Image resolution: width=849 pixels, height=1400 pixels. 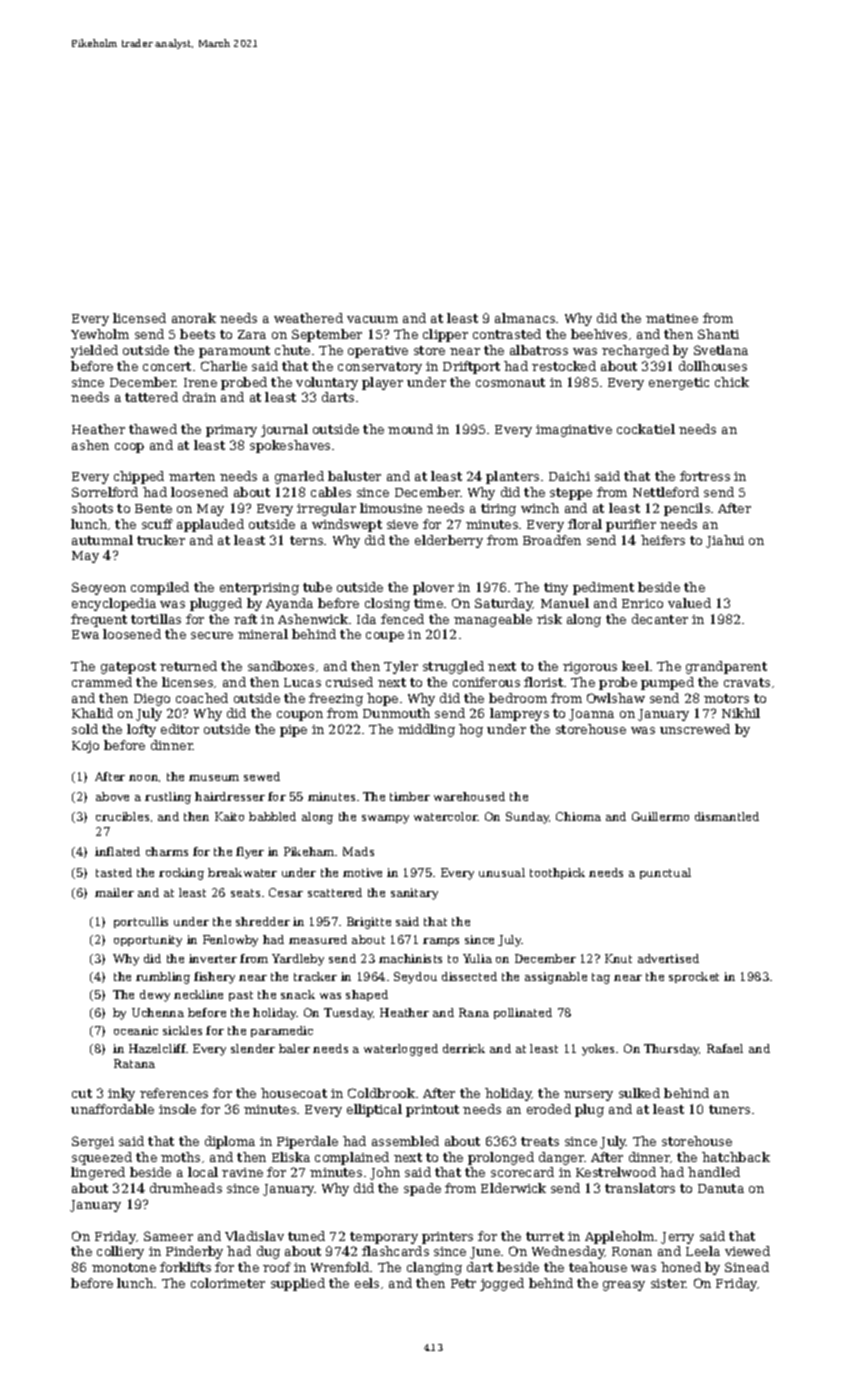 I want to click on cockatiel, so click(x=646, y=429).
